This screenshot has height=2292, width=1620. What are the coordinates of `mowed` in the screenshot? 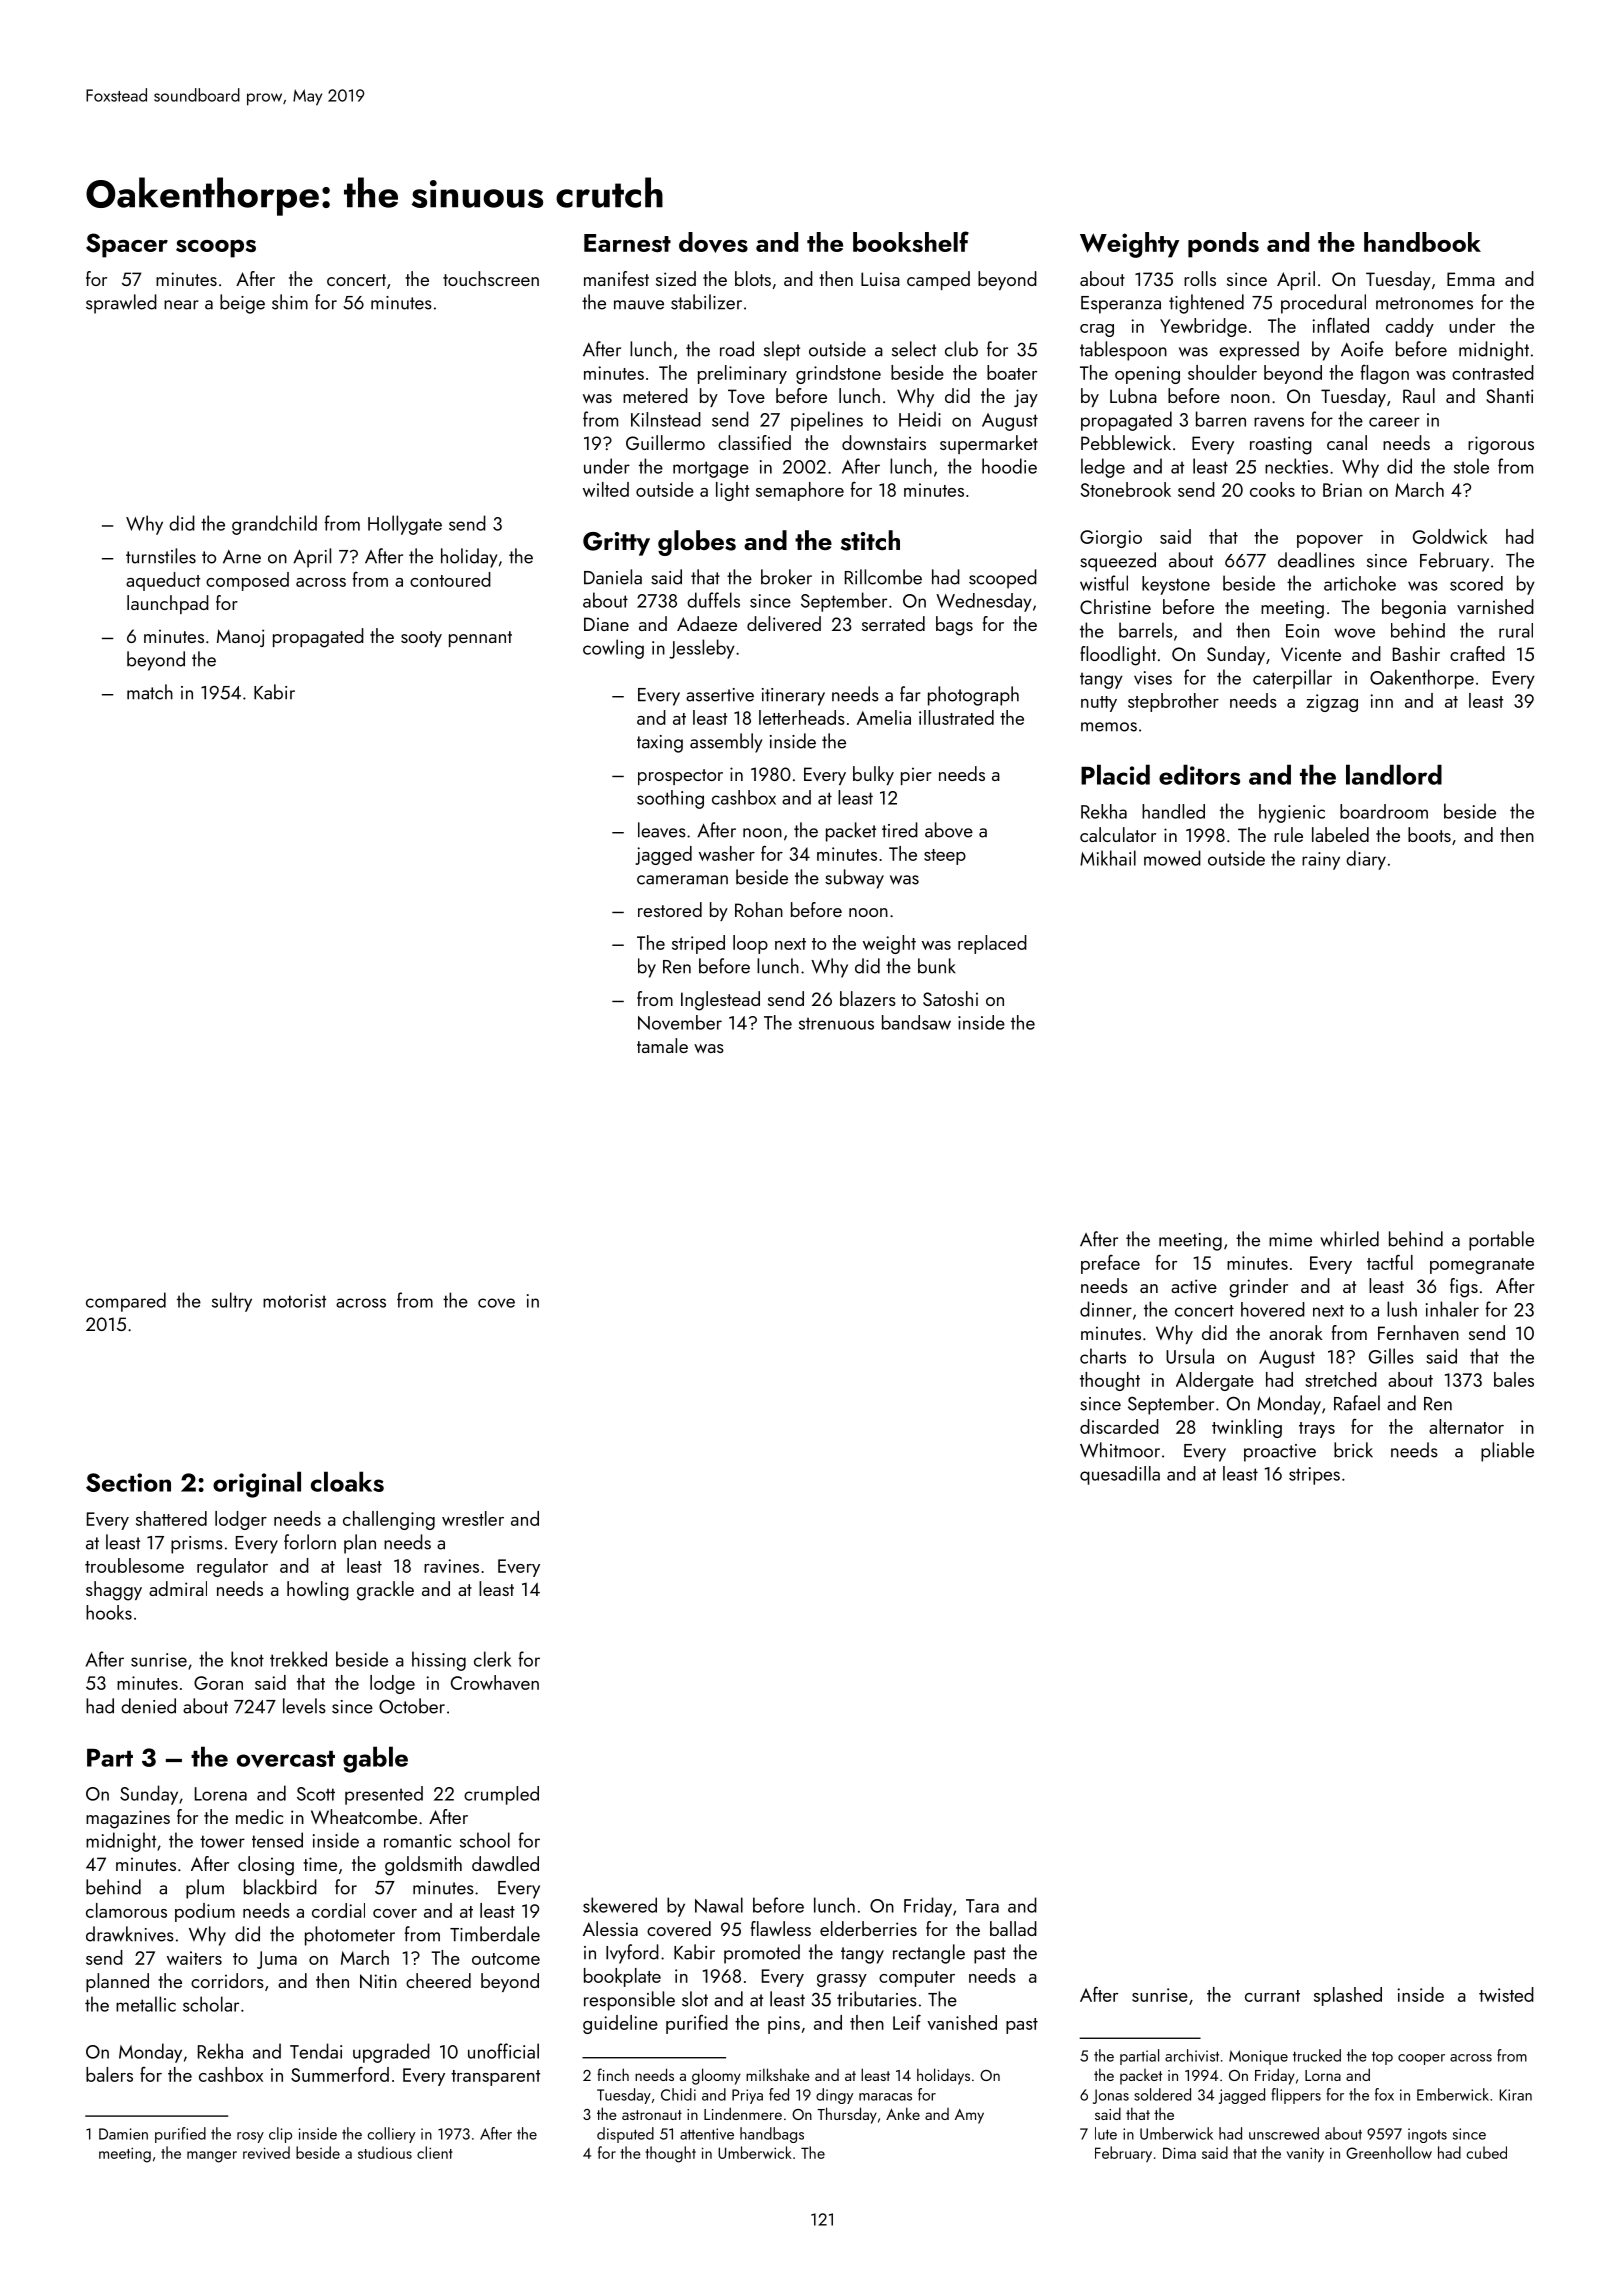 It's located at (1172, 858).
